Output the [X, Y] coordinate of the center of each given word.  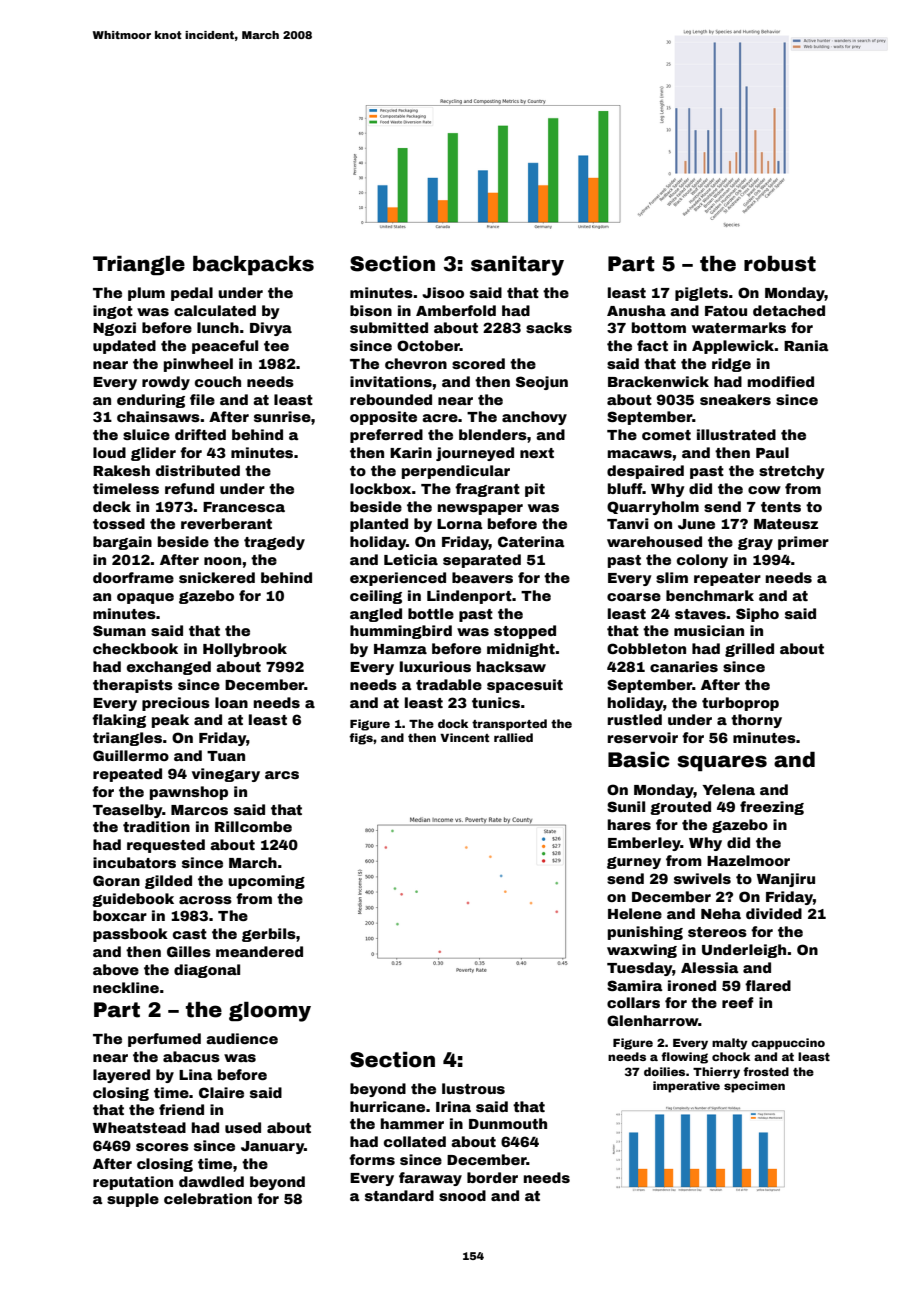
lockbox [380, 488]
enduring [151, 401]
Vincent [464, 737]
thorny [756, 721]
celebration [208, 1198]
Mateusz [786, 524]
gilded [168, 882]
